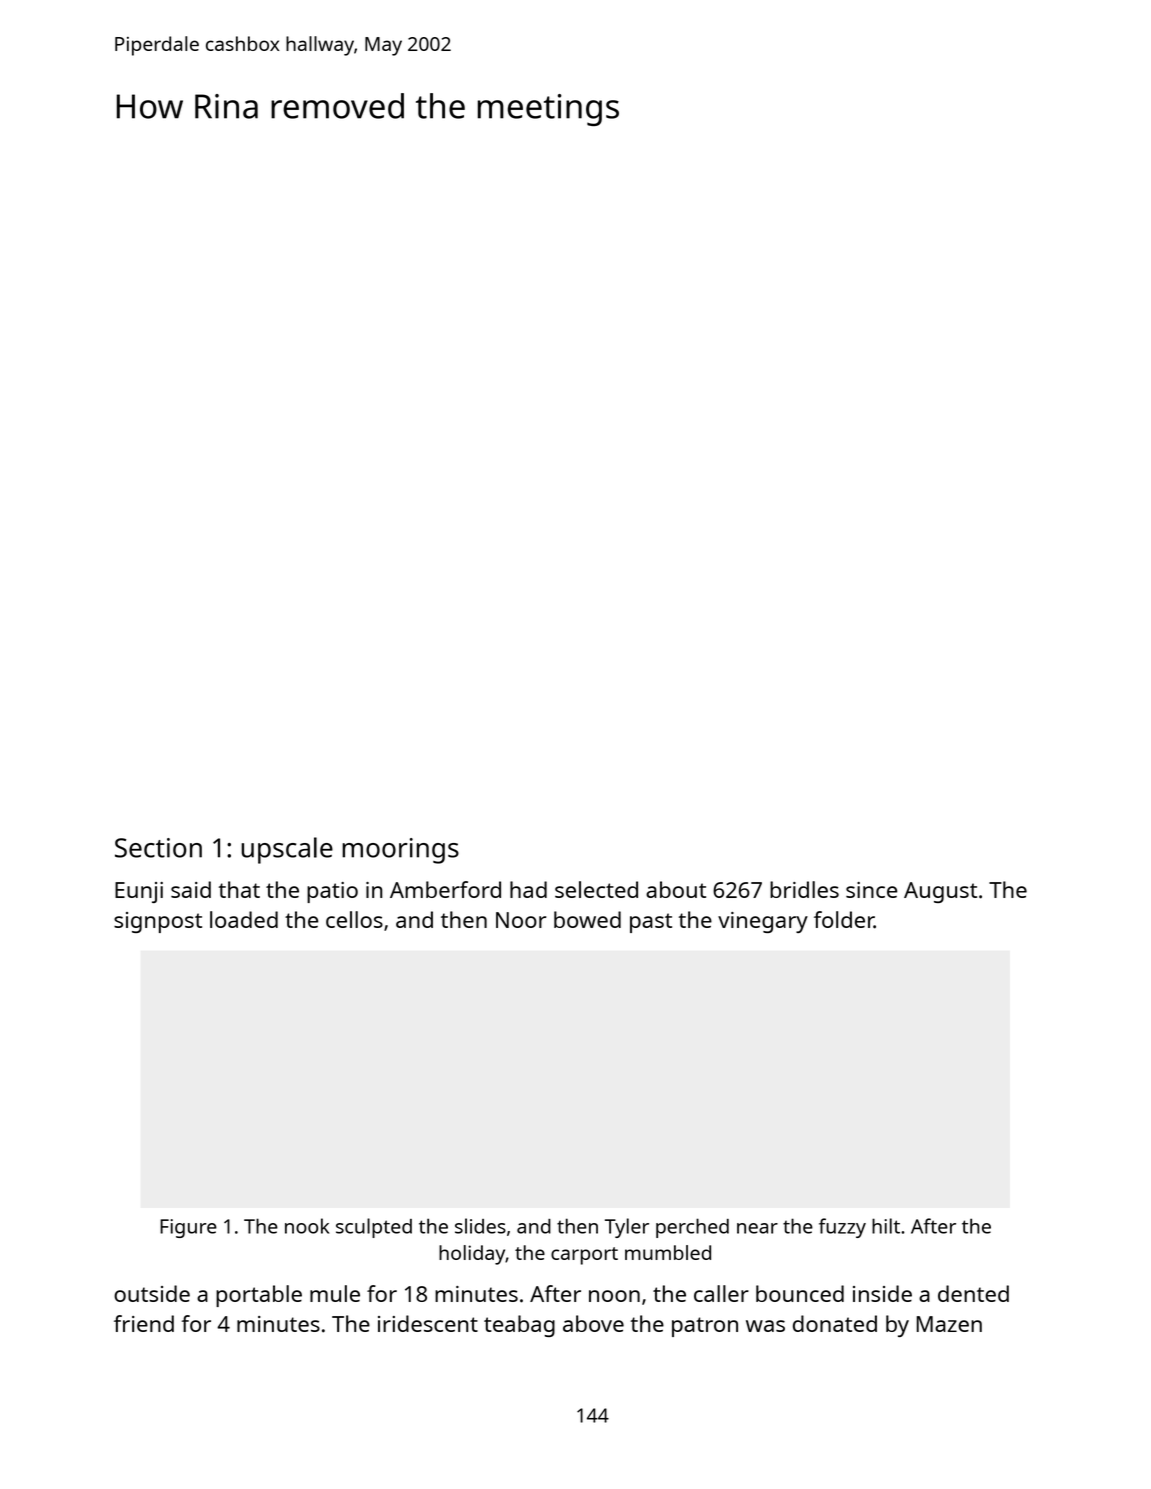  What do you see at coordinates (627, 1228) in the page?
I see `Tyler` at bounding box center [627, 1228].
